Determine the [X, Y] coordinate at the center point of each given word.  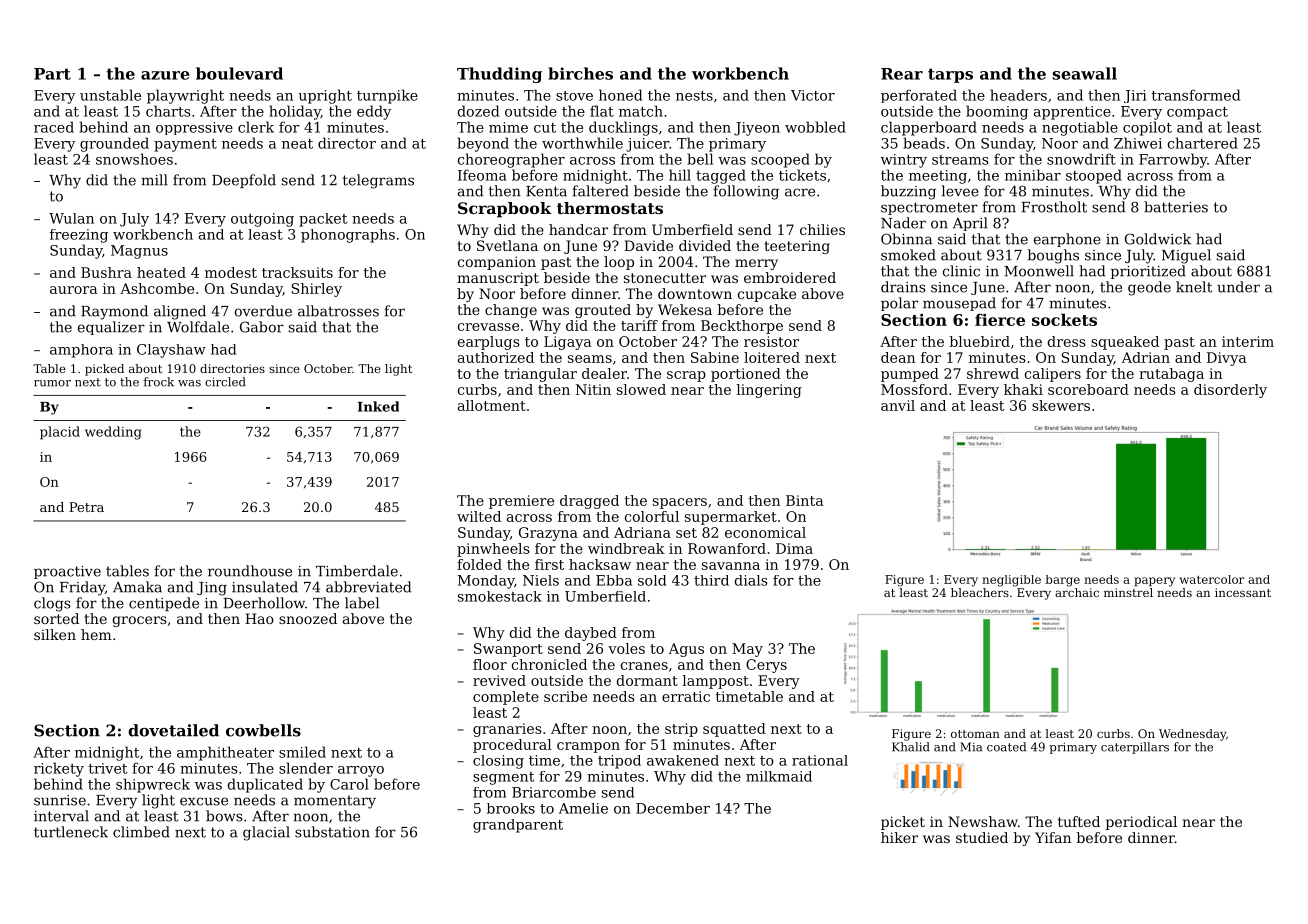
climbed [141, 832]
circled [225, 382]
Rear [902, 74]
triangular [540, 375]
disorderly [1230, 391]
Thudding [499, 75]
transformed [1195, 95]
